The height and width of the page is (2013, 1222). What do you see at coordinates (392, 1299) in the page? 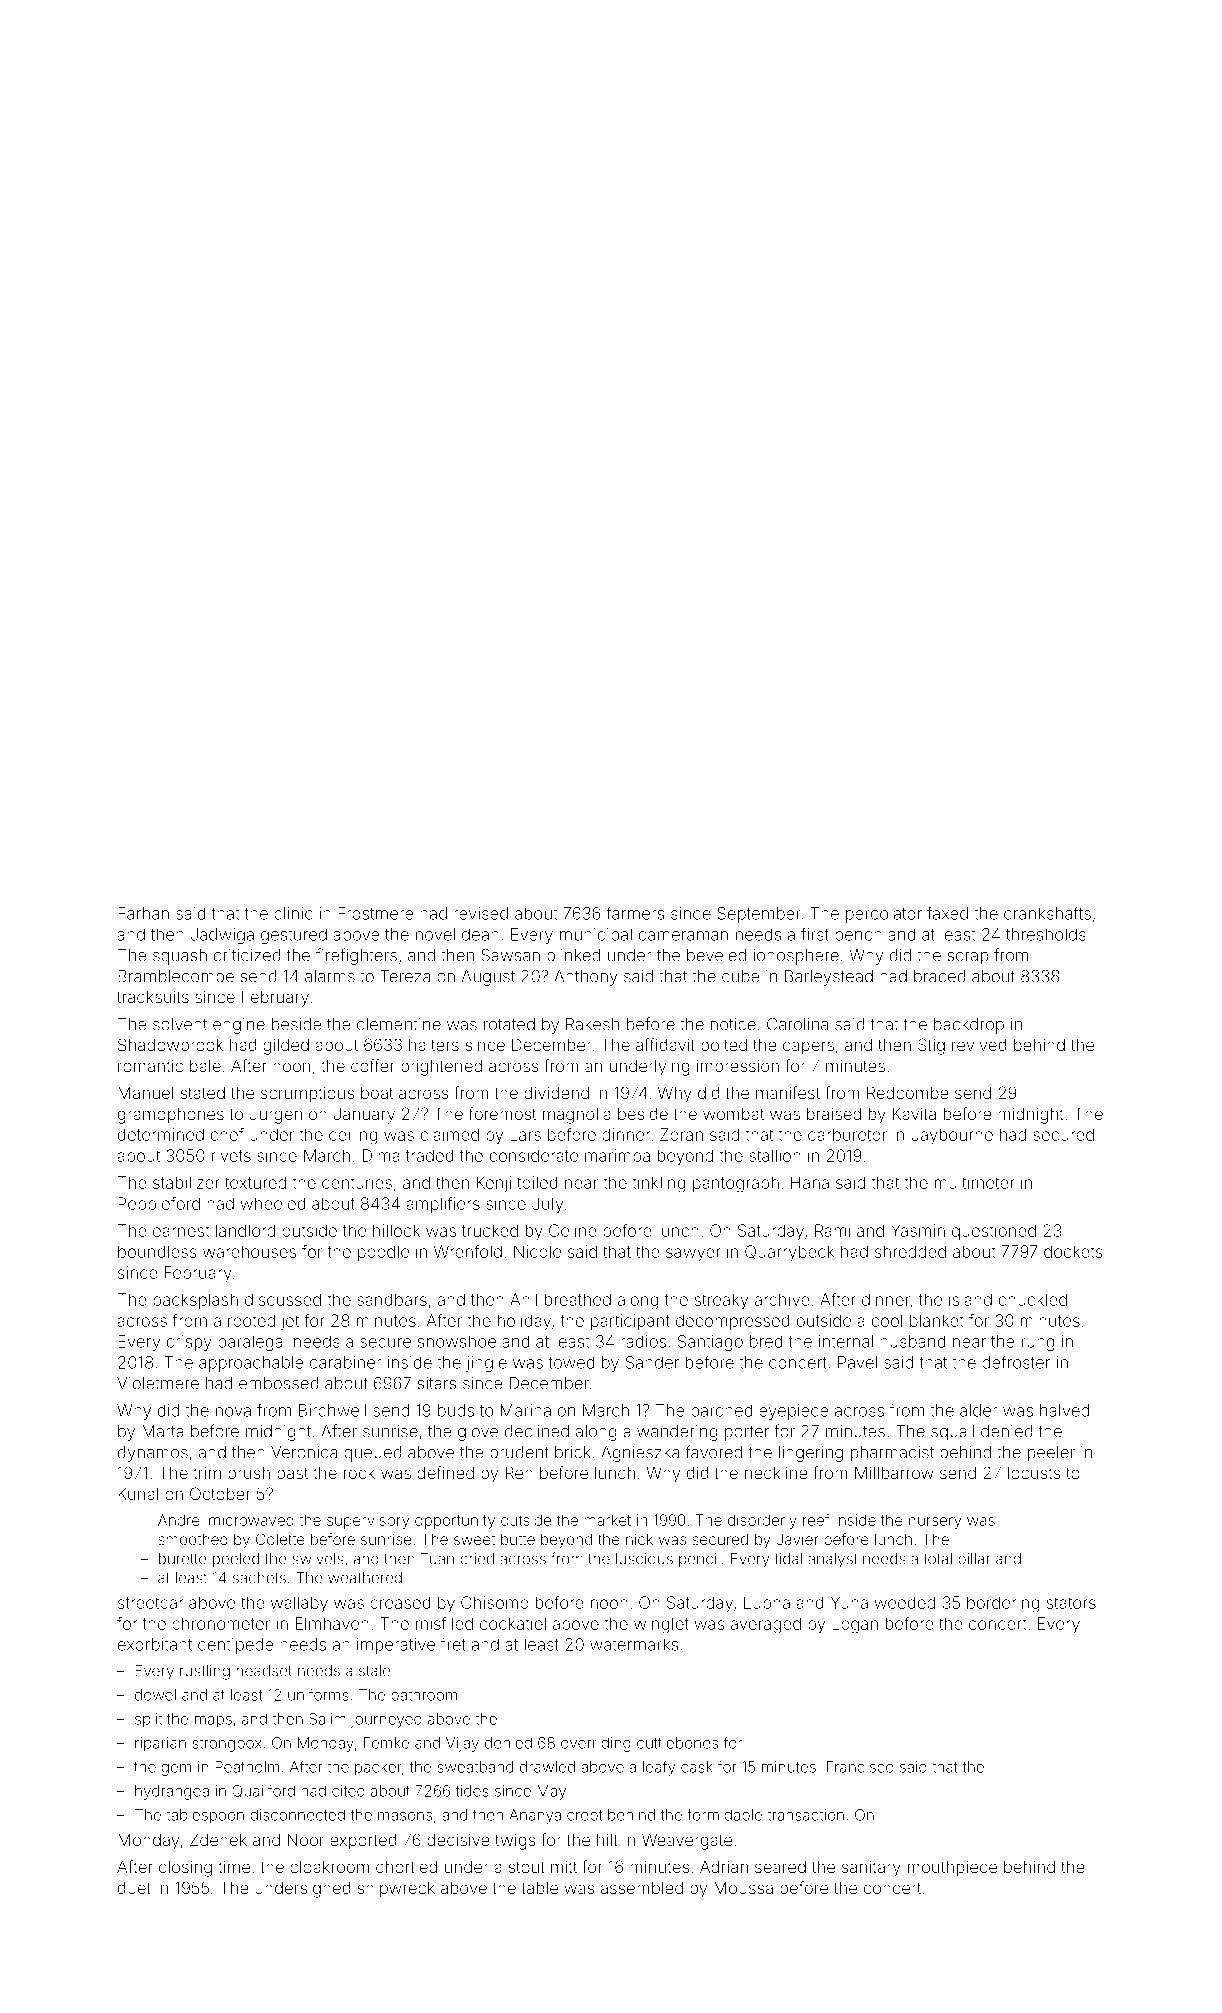
I see `sandbars` at bounding box center [392, 1299].
